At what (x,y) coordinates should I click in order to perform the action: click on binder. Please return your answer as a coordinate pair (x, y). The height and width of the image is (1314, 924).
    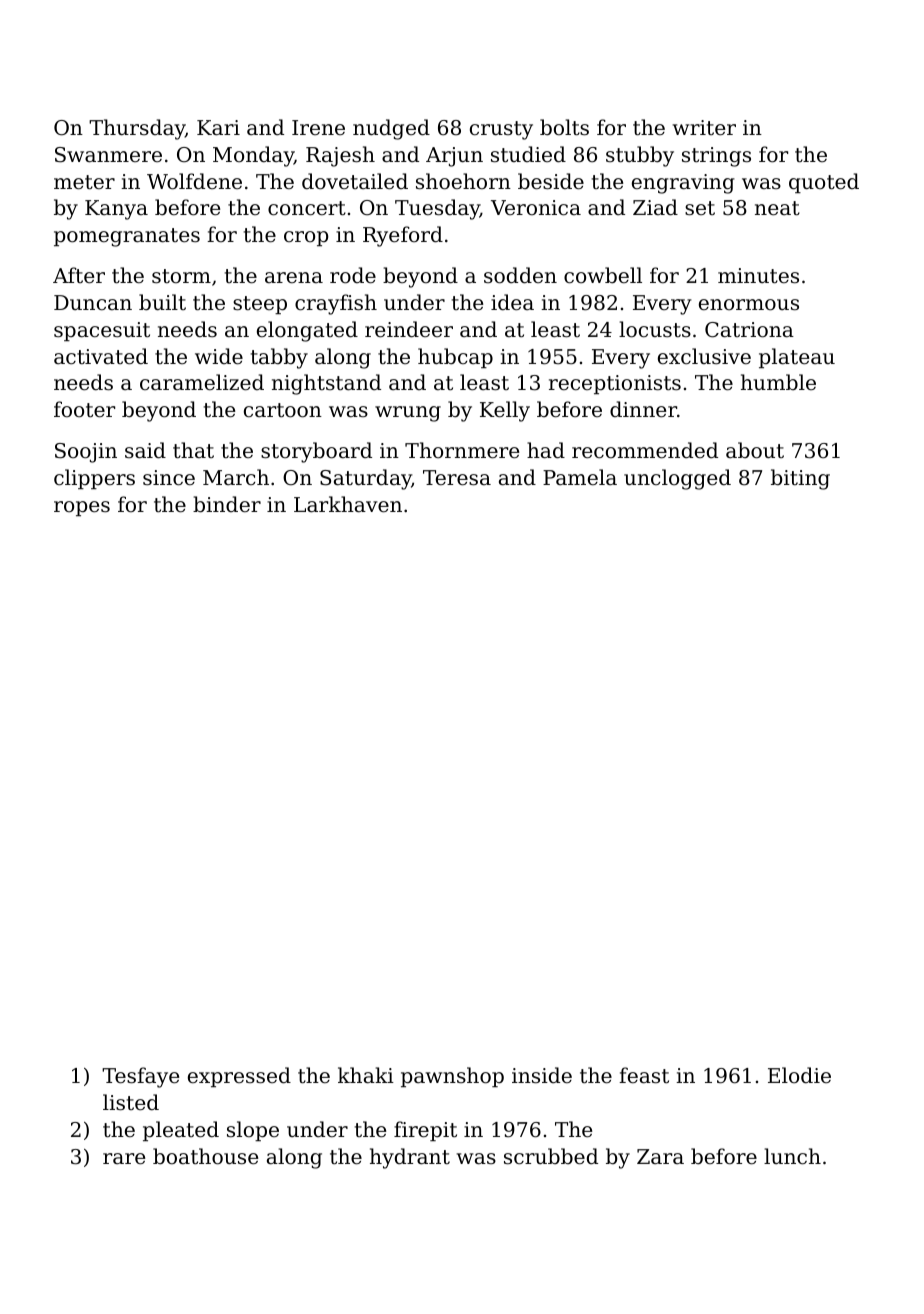
    Looking at the image, I should click on (227, 504).
